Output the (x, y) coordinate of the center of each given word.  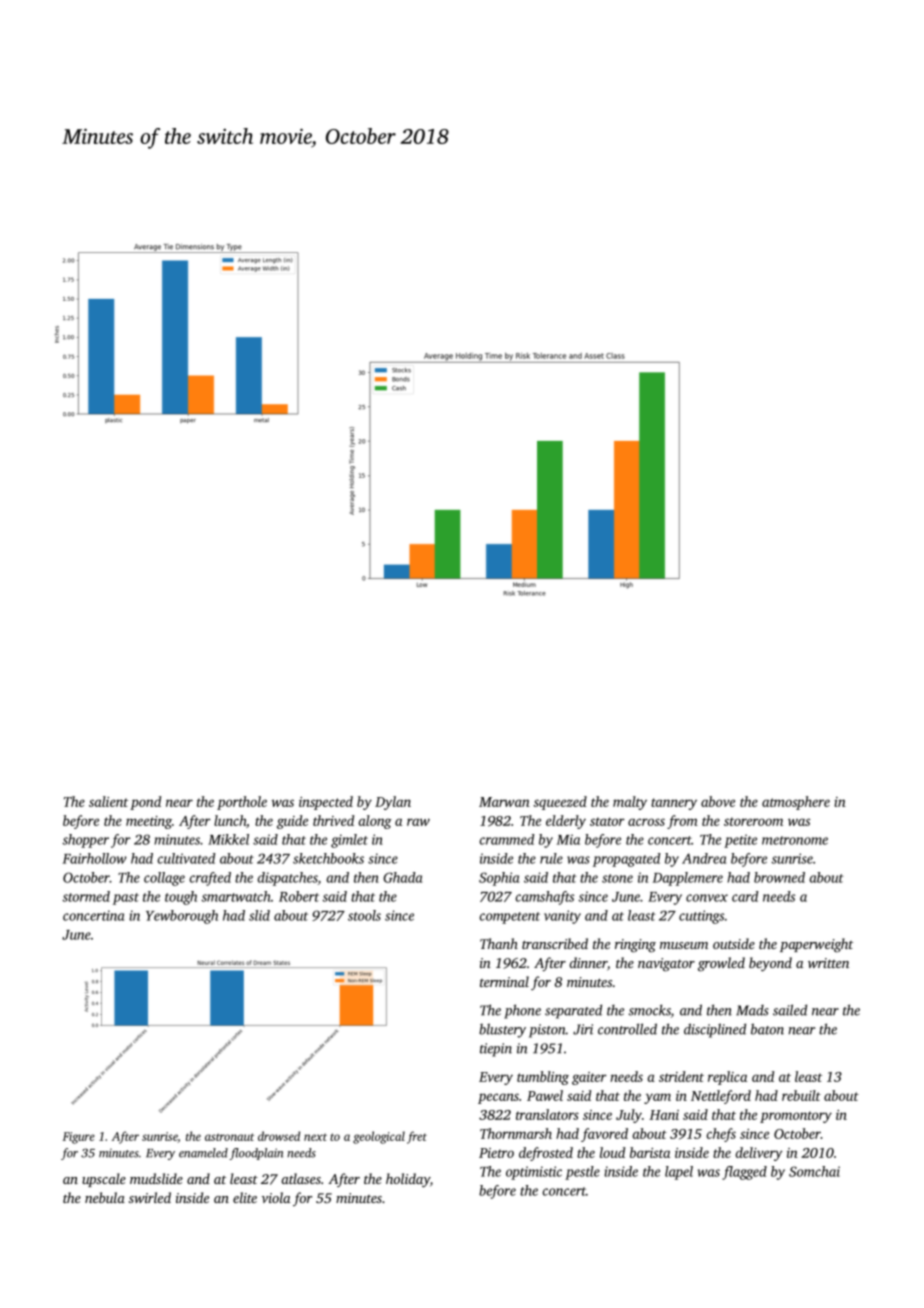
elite (245, 1197)
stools (364, 915)
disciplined (715, 1030)
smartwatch (235, 896)
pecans (498, 1098)
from (682, 822)
